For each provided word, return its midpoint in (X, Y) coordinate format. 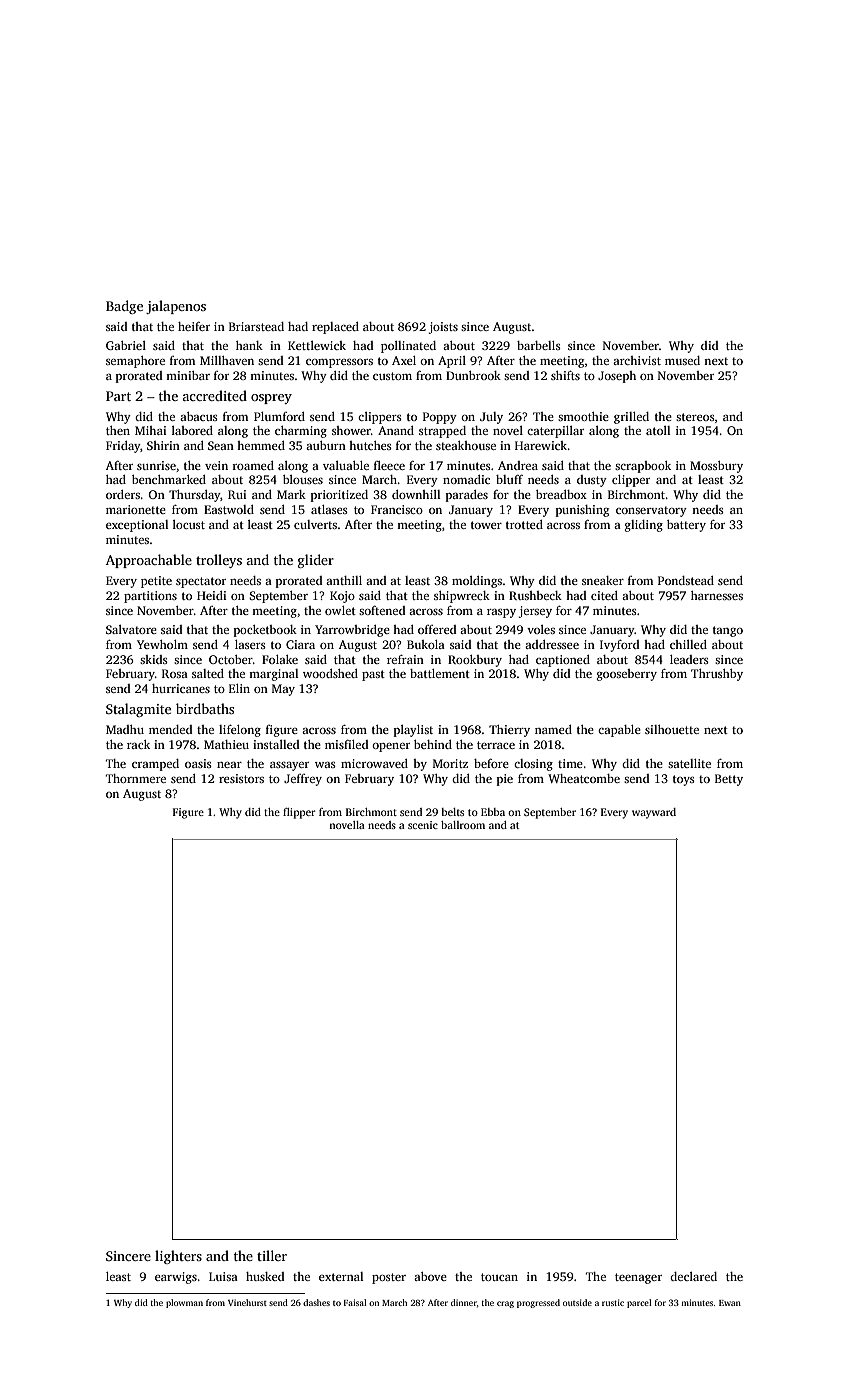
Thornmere (136, 778)
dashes (316, 1302)
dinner (464, 1302)
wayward (654, 813)
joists (443, 328)
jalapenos (176, 307)
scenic (423, 825)
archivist (637, 360)
